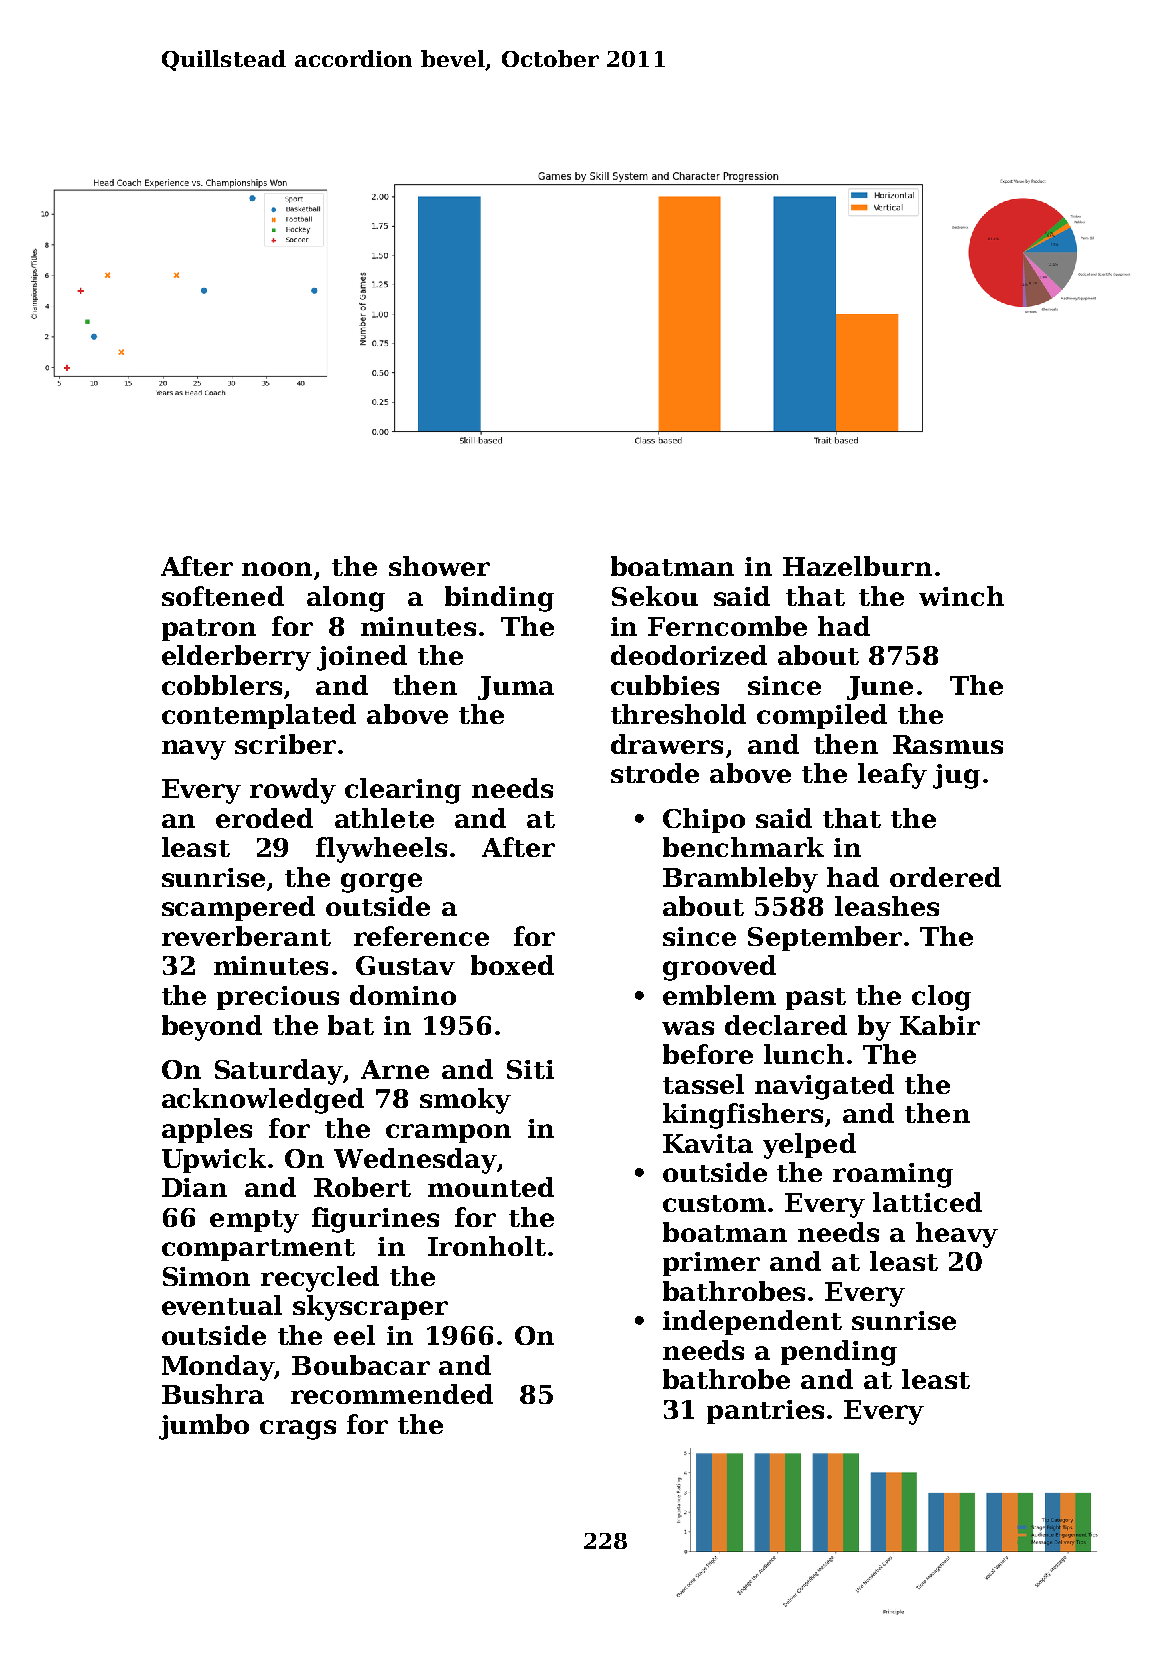 The height and width of the screenshot is (1654, 1165). What do you see at coordinates (704, 820) in the screenshot?
I see `Chipo` at bounding box center [704, 820].
